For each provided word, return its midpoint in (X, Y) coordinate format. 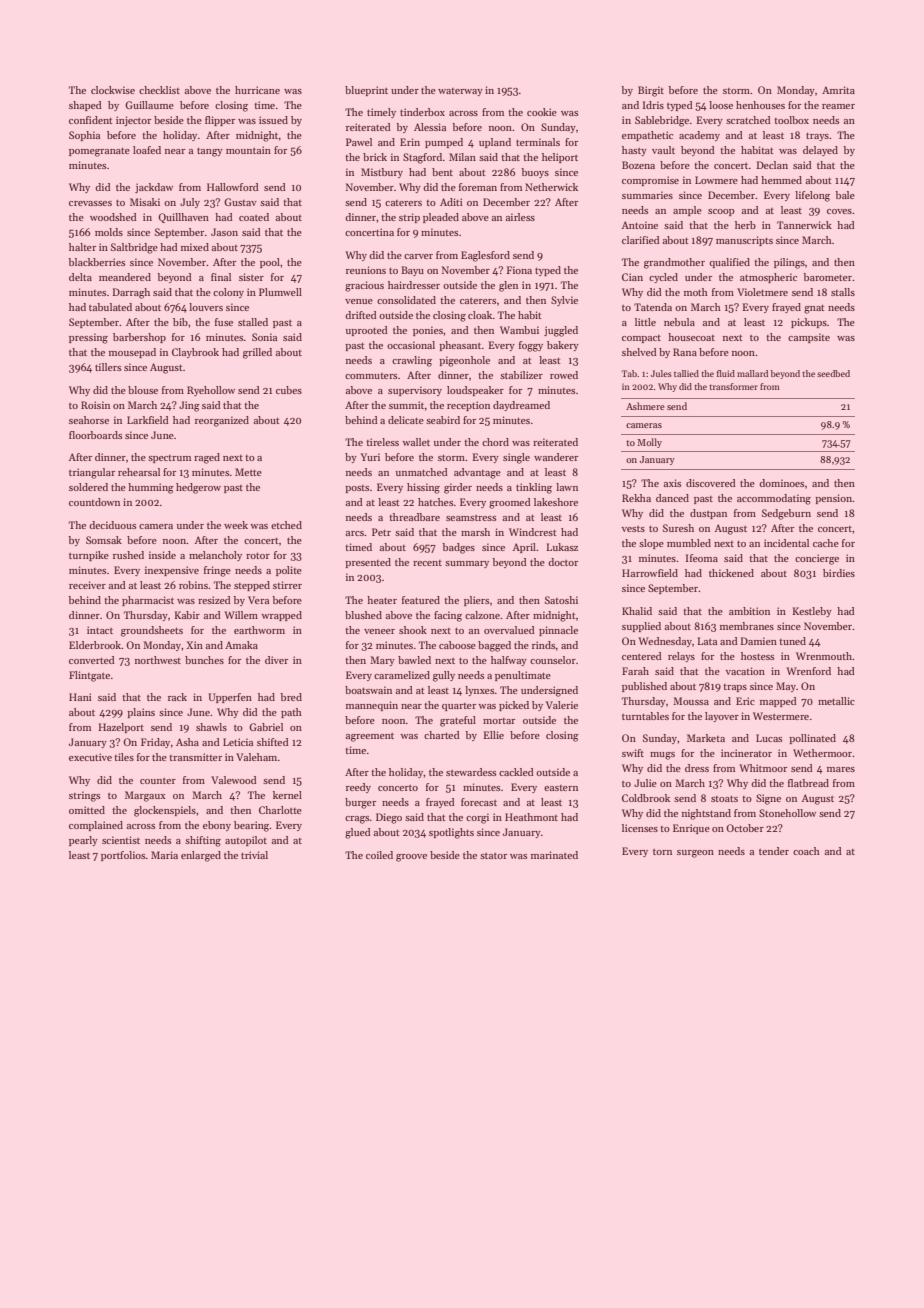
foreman (478, 187)
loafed (147, 150)
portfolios (123, 856)
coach (806, 851)
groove (411, 858)
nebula (679, 322)
